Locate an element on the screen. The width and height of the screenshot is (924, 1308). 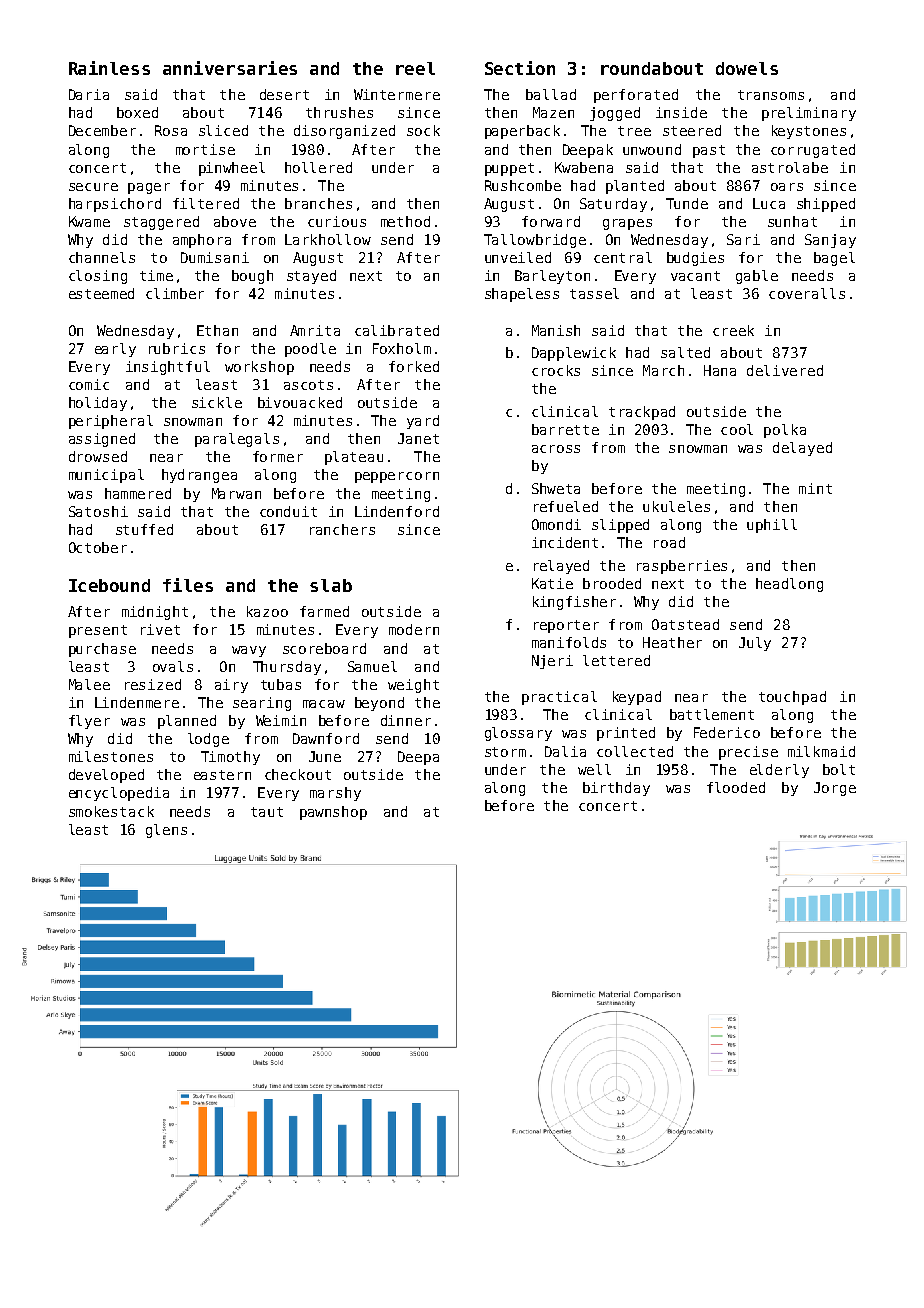
shipped is located at coordinates (826, 205).
